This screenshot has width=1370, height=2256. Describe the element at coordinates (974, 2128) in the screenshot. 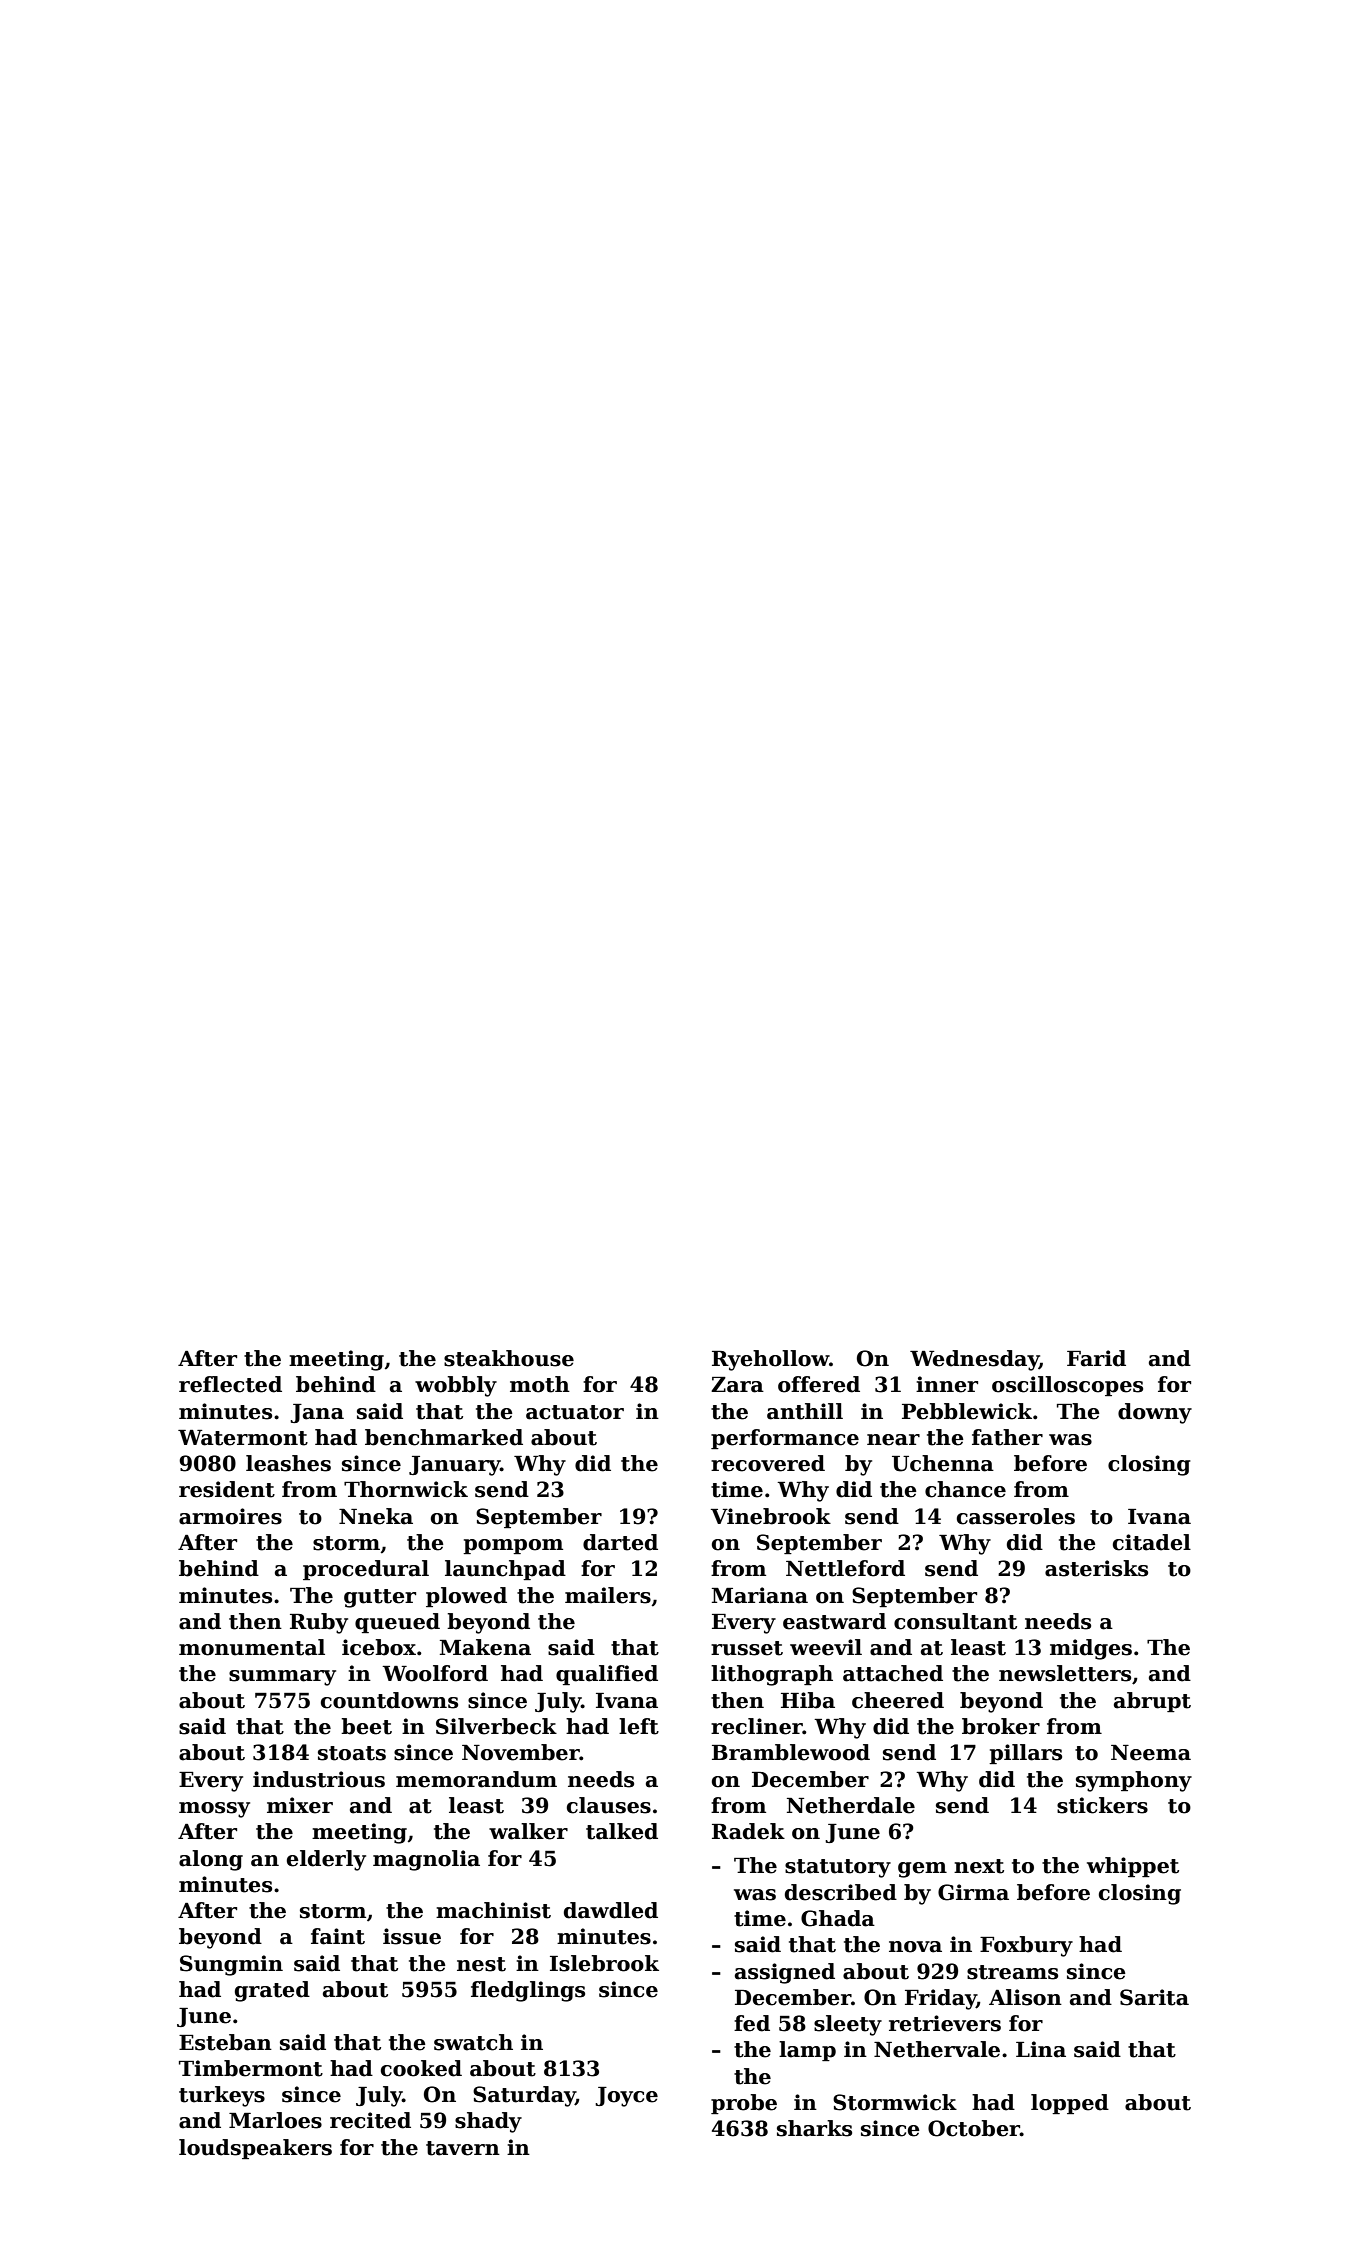

I see `October` at that location.
